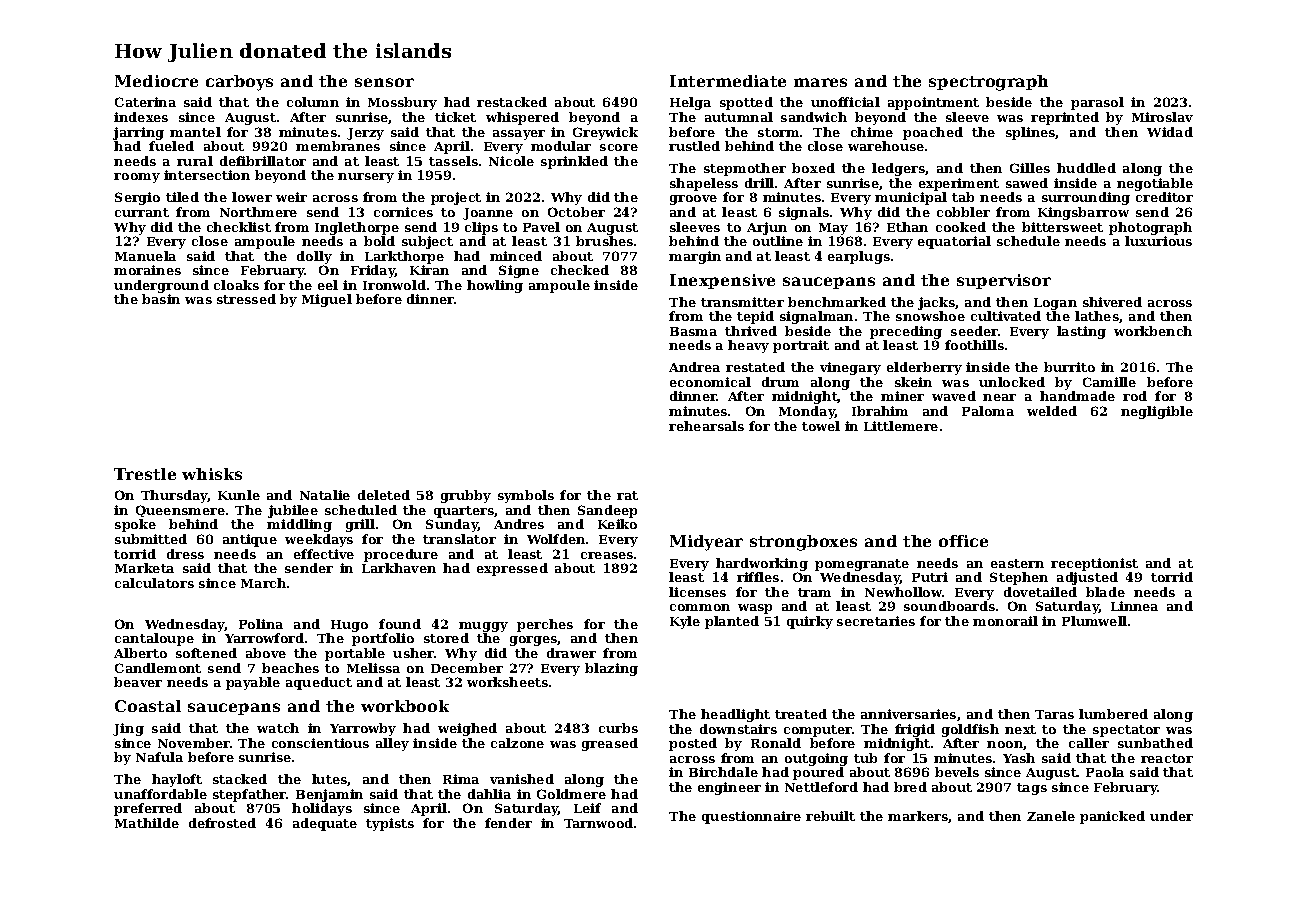 This page has height=924, width=1308. Describe the element at coordinates (706, 426) in the page. I see `rehearsals` at that location.
